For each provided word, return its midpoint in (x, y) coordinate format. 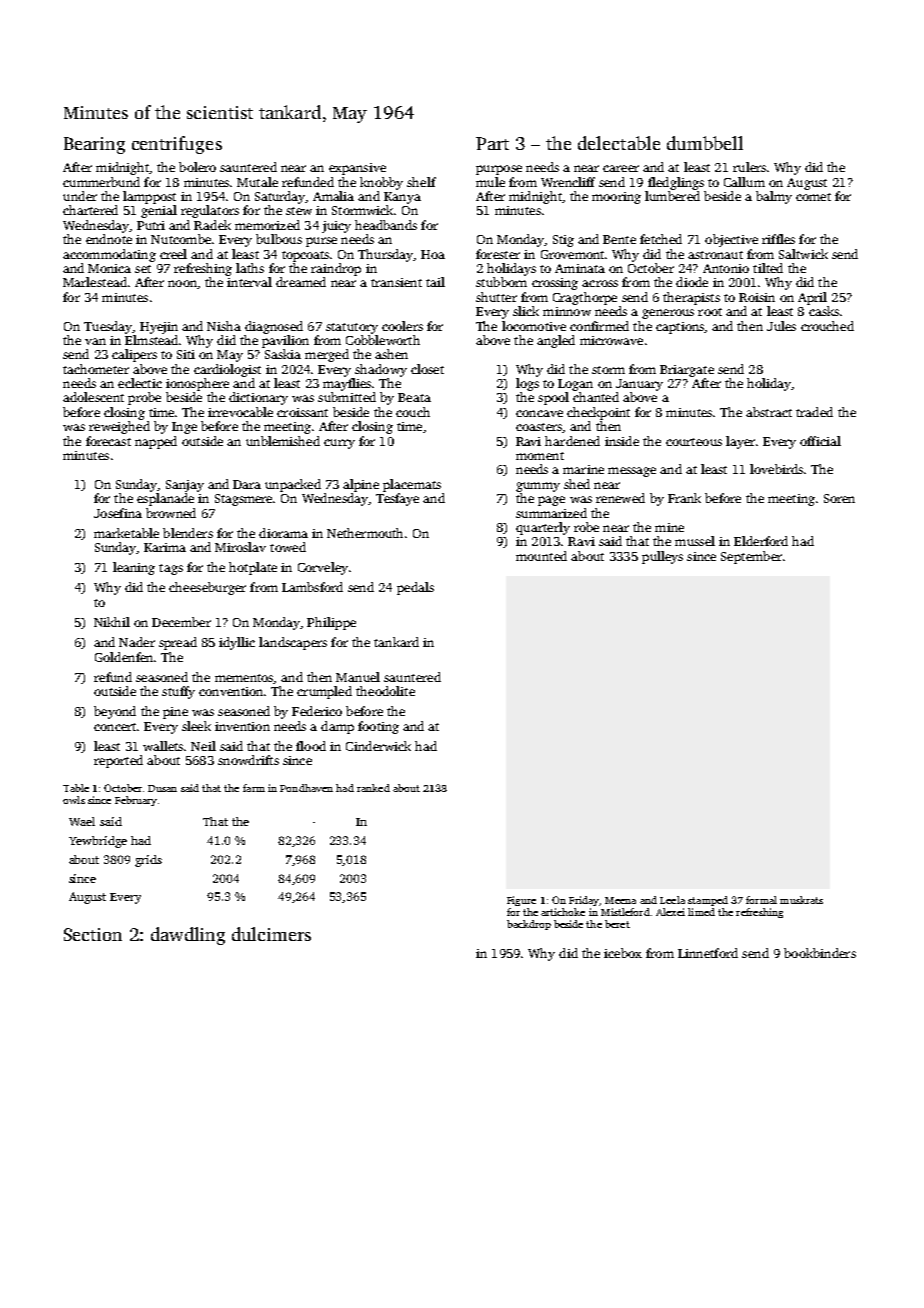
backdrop (529, 925)
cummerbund (101, 182)
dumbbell (705, 143)
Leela (672, 900)
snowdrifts (248, 760)
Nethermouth (365, 533)
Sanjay (185, 486)
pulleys (662, 557)
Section (93, 934)
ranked (373, 788)
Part (492, 143)
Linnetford (708, 953)
